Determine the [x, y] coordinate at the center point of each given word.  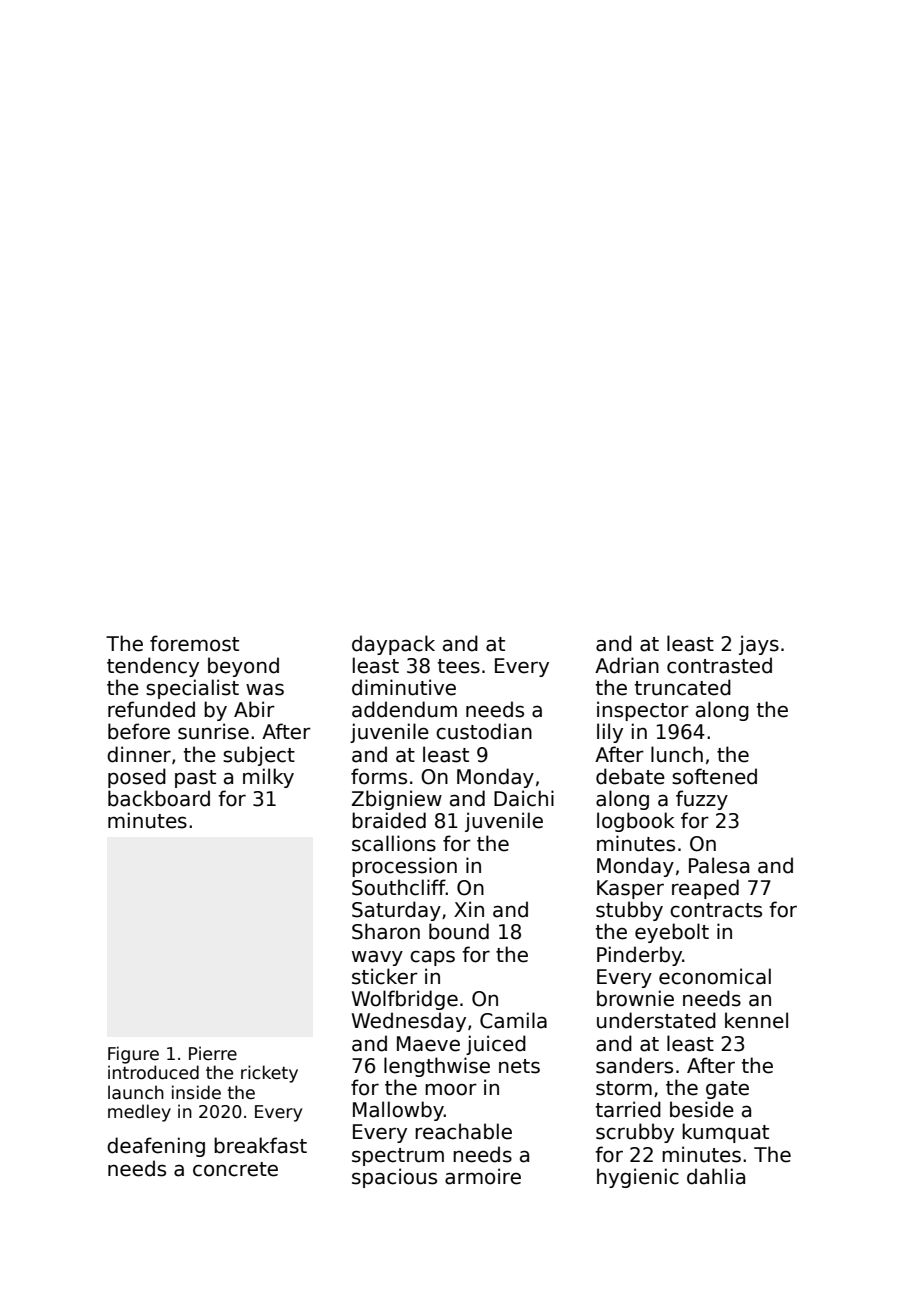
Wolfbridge [405, 1000]
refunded [151, 709]
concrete [235, 1169]
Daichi [524, 798]
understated [656, 1020]
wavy [377, 958]
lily [610, 733]
